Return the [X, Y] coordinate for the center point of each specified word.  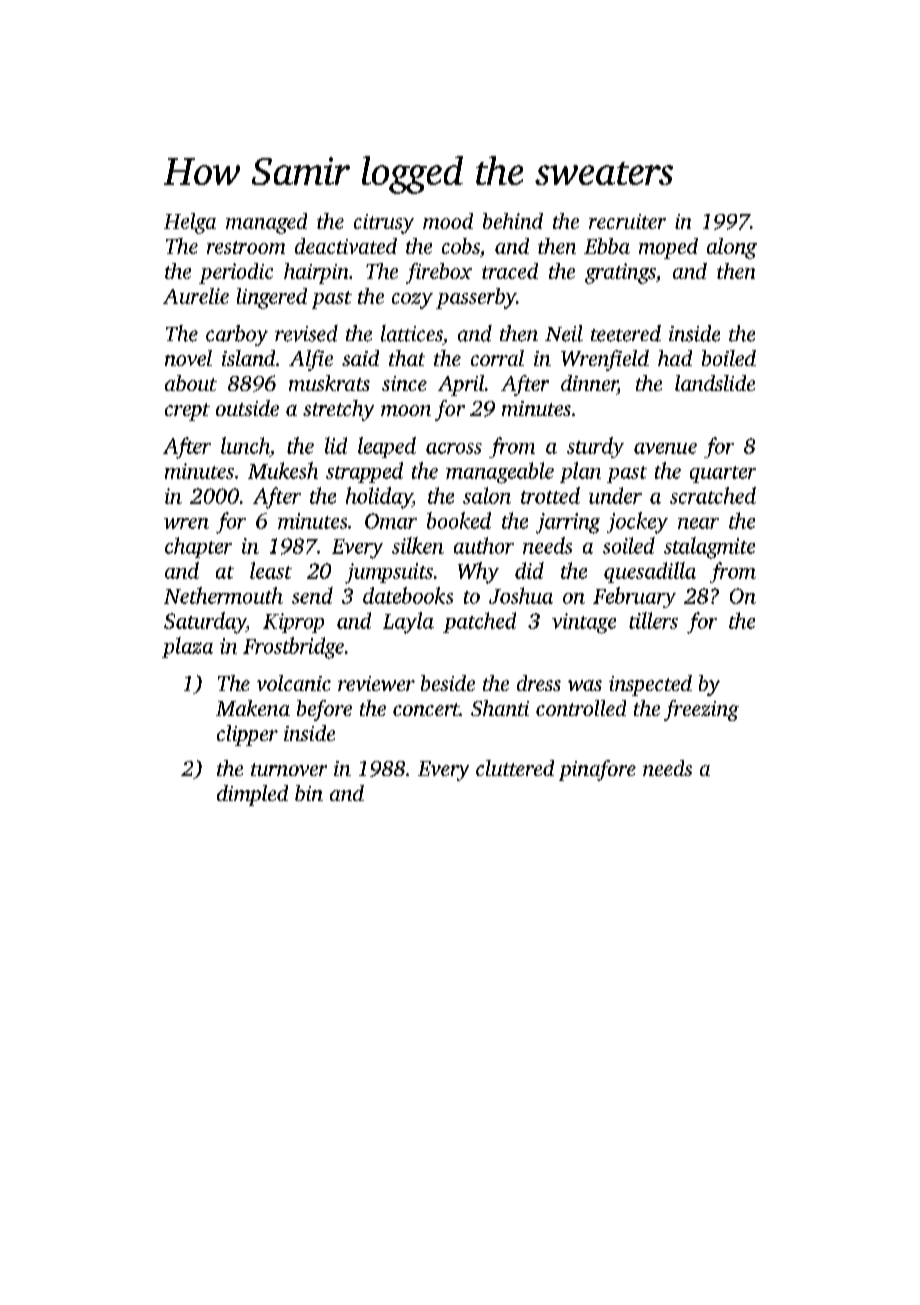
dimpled [252, 795]
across [454, 448]
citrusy [384, 224]
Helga [190, 223]
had [675, 358]
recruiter [627, 221]
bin [309, 793]
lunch [245, 445]
